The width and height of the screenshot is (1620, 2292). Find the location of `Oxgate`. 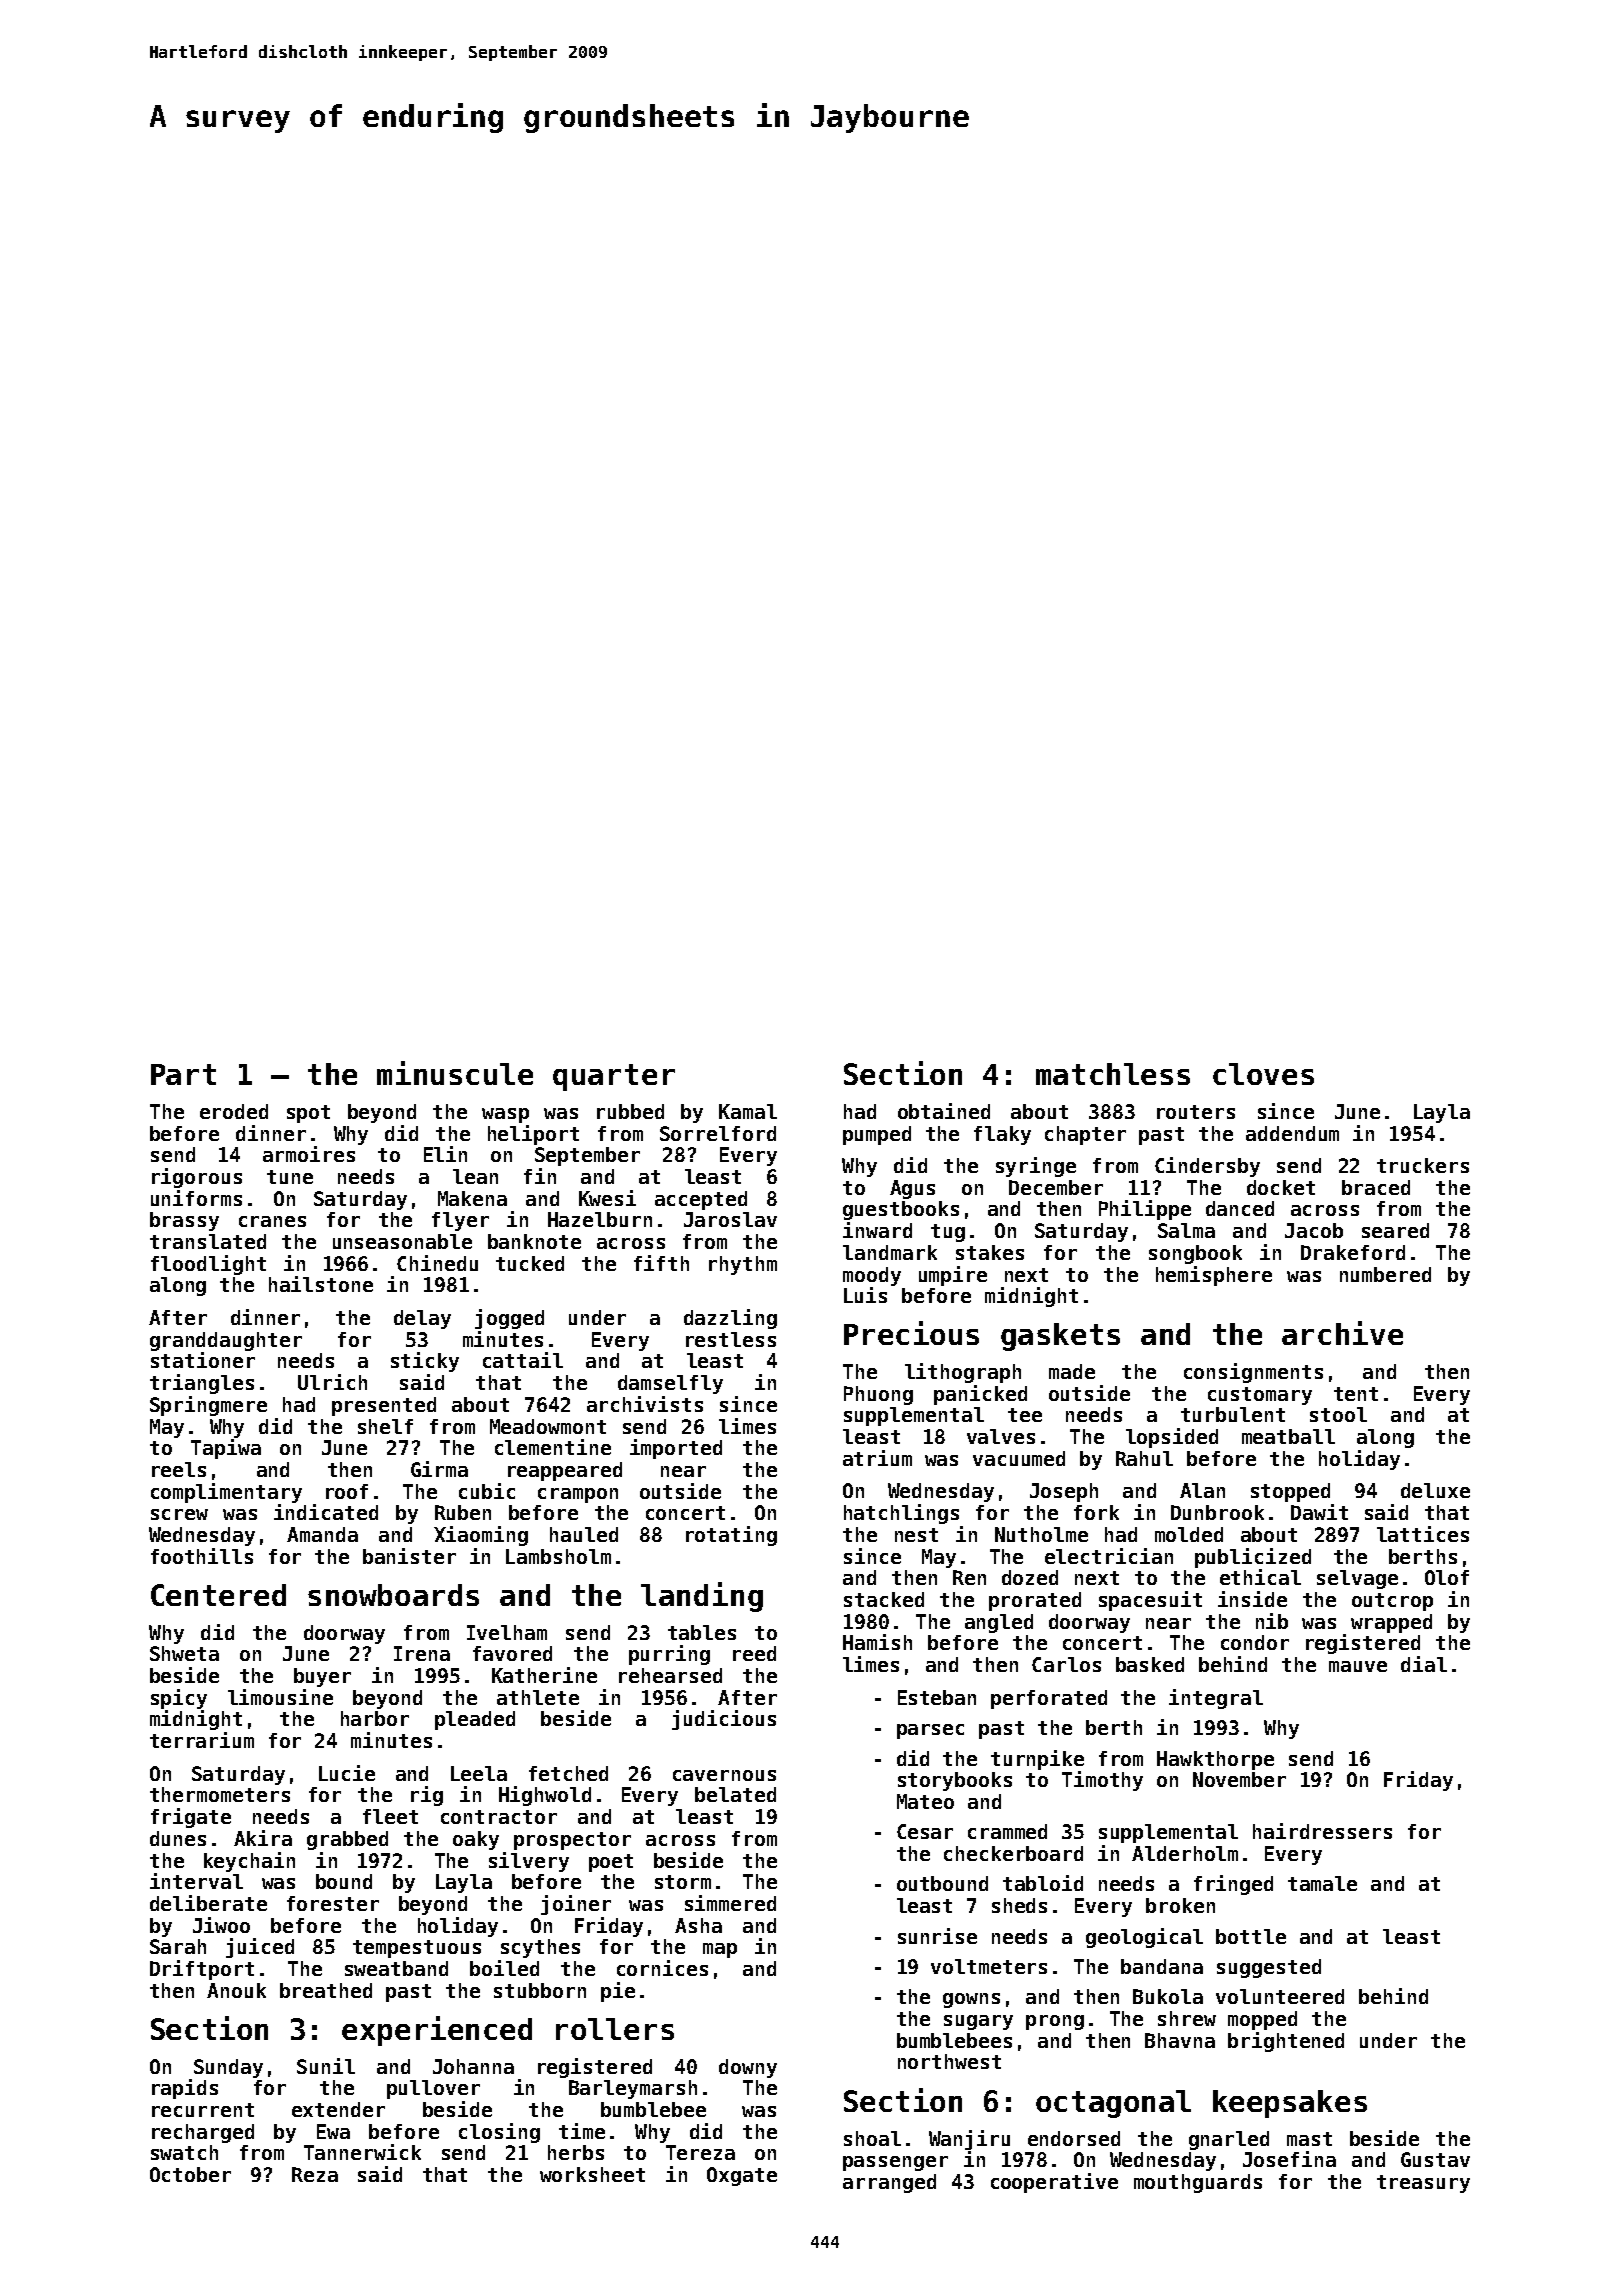

Oxgate is located at coordinates (742, 2176).
